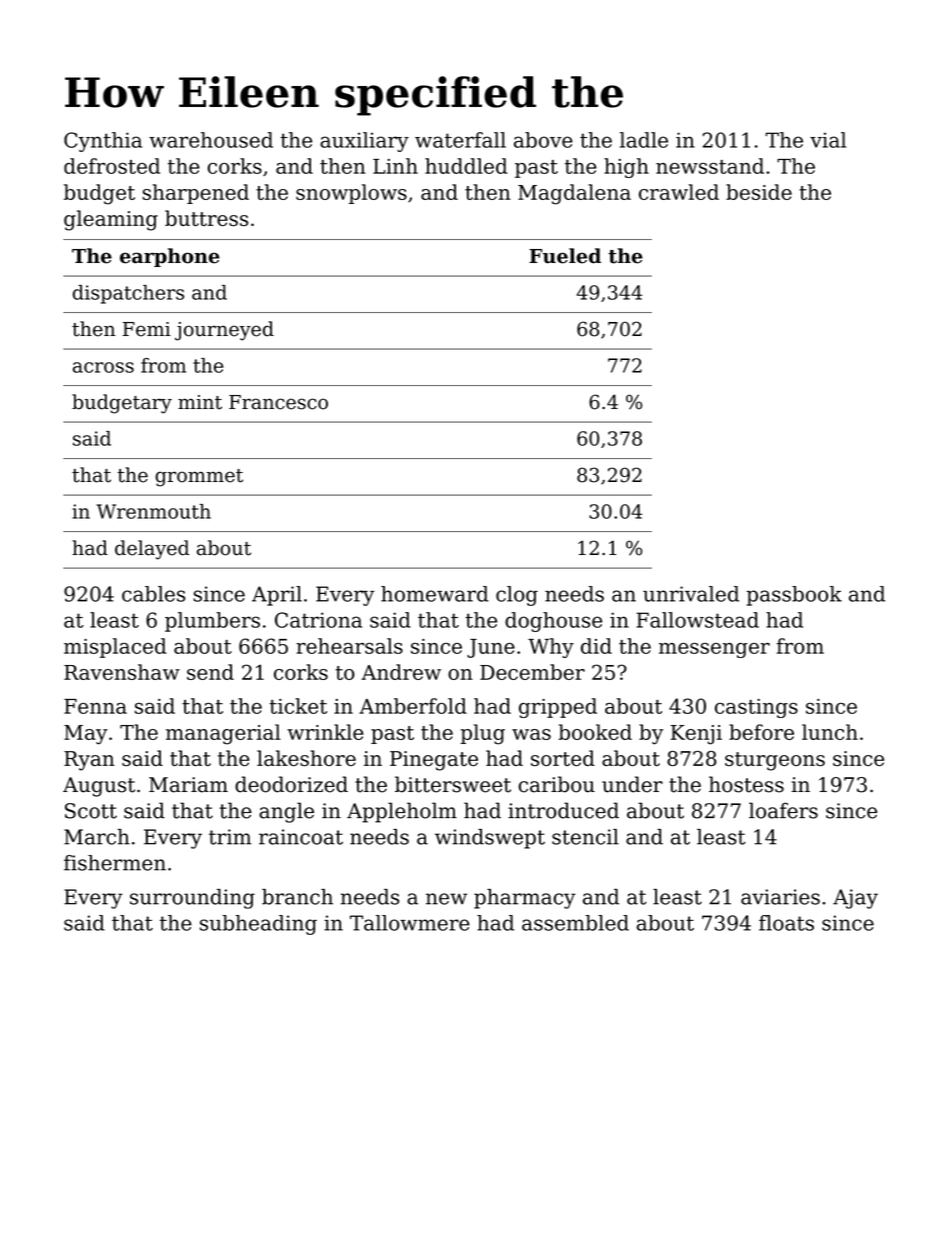  I want to click on stencil, so click(585, 837).
